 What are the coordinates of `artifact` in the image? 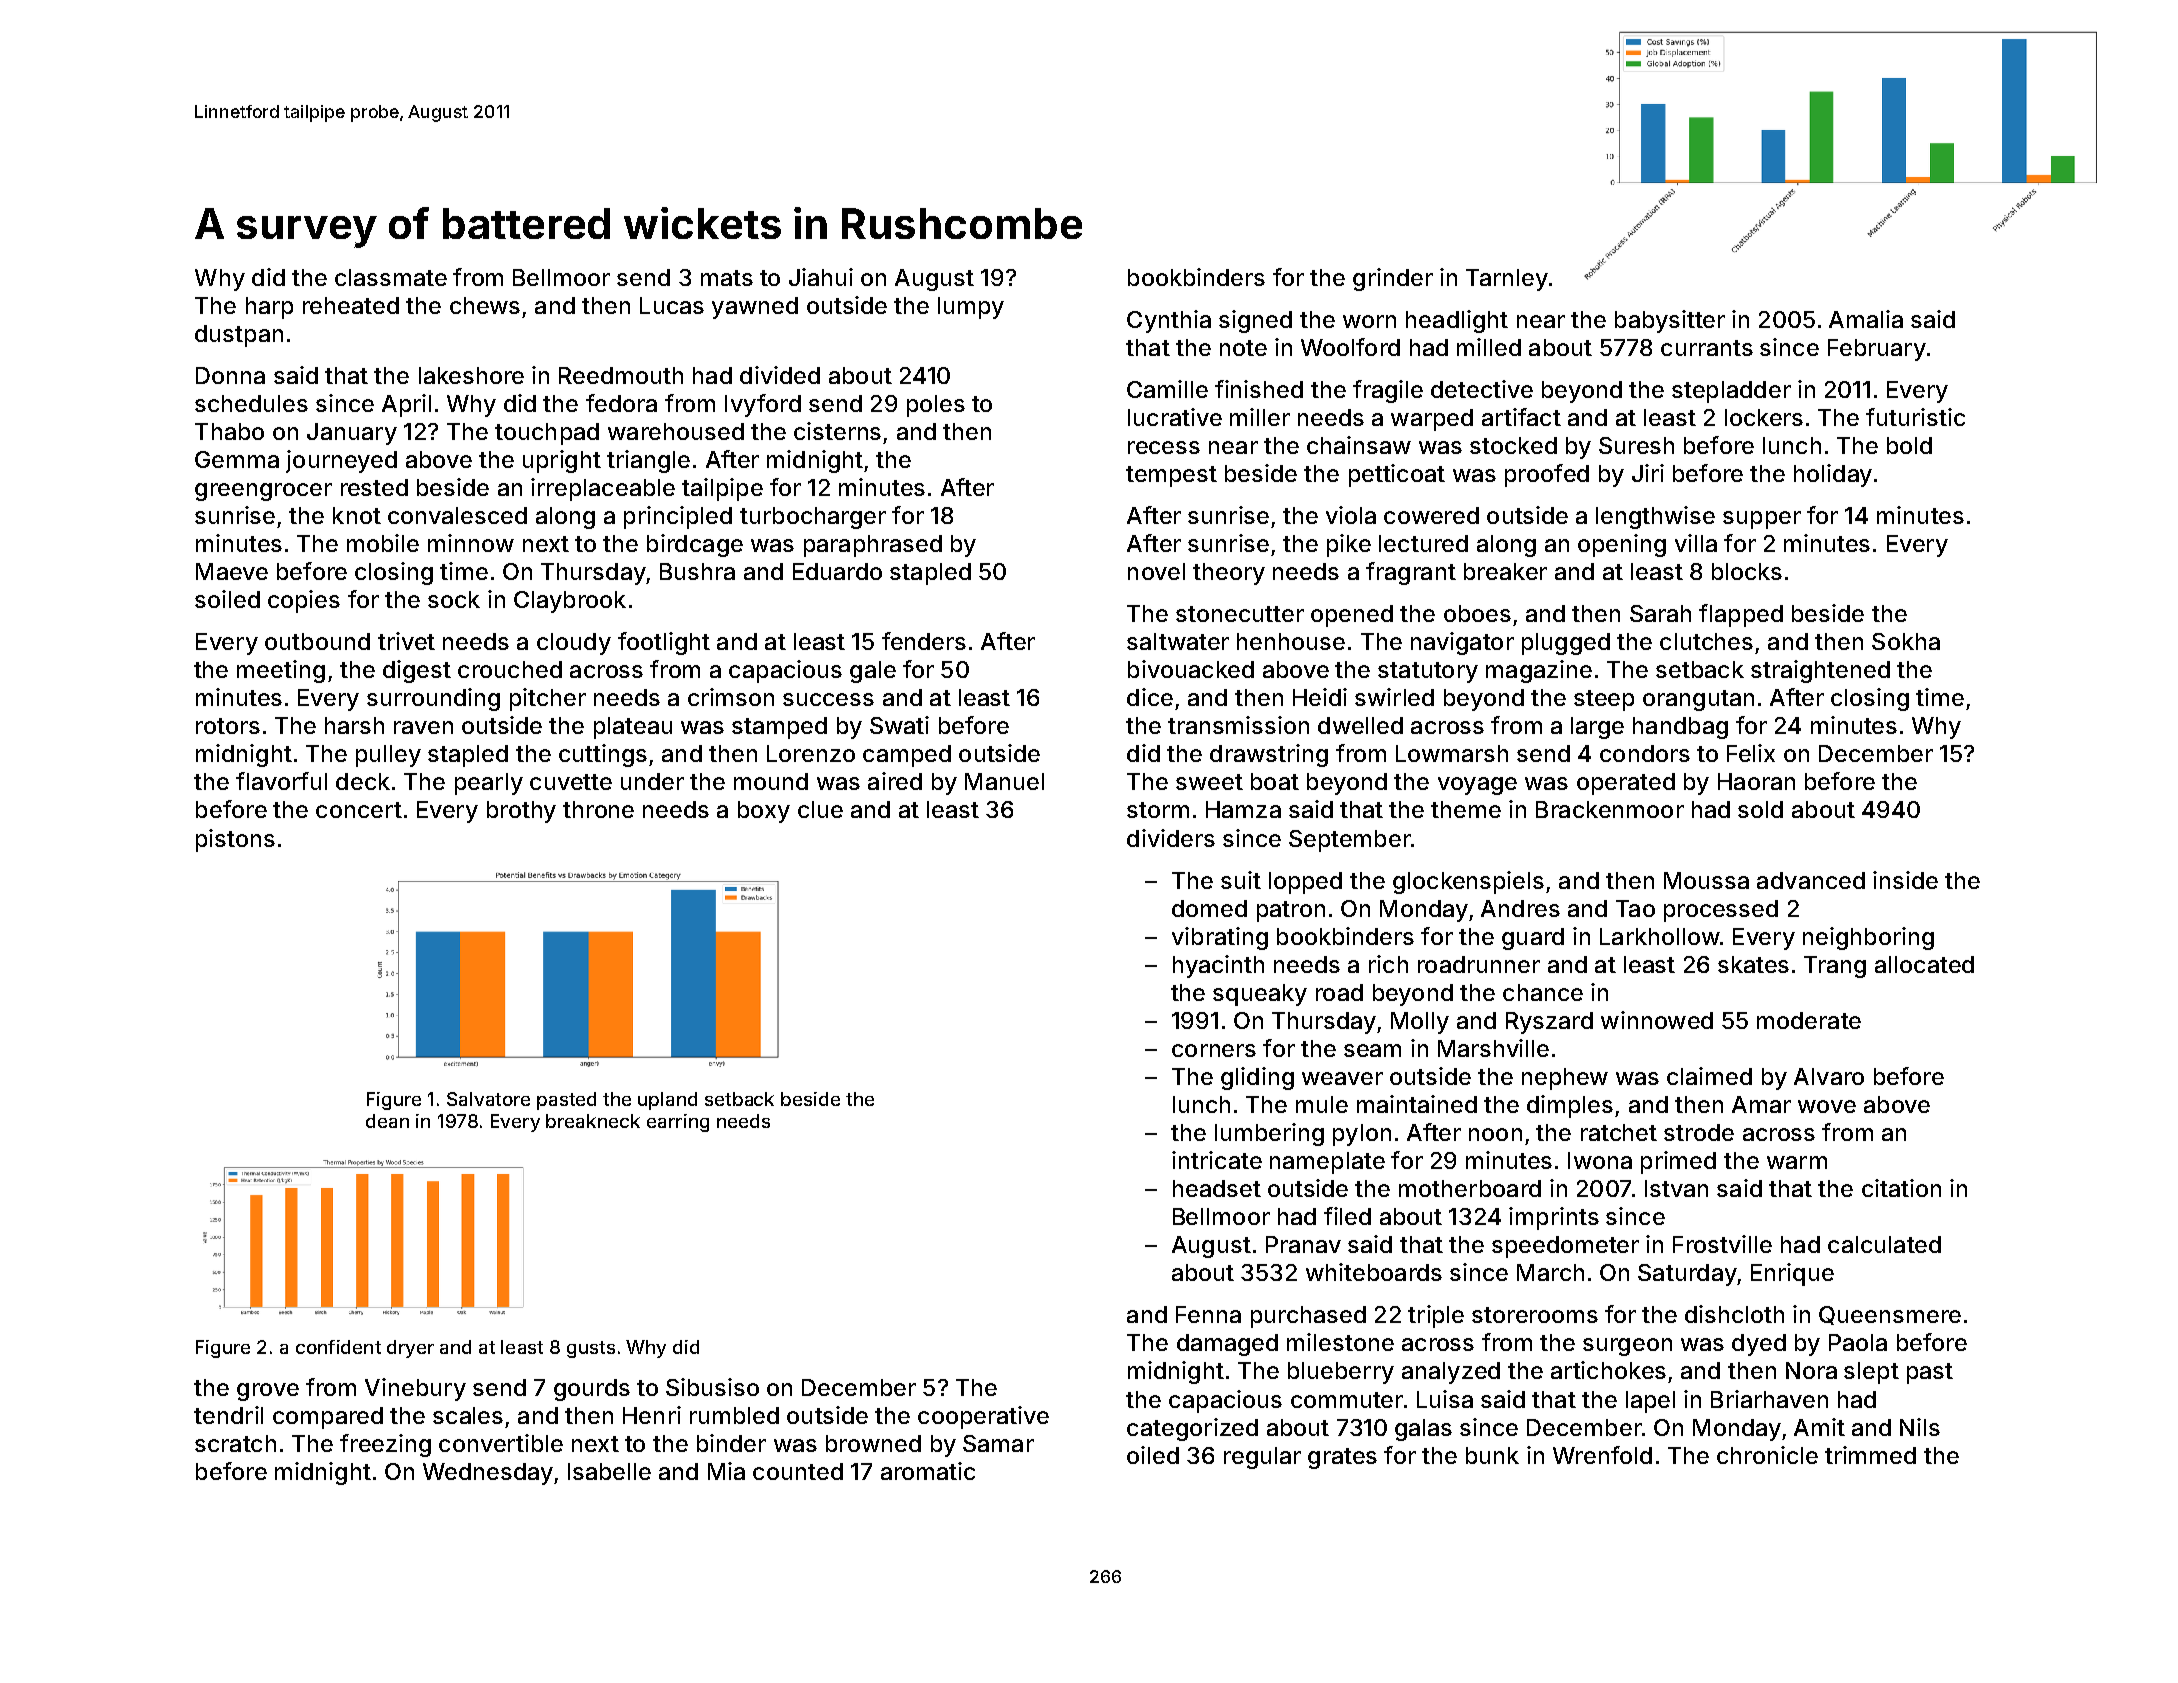 It's located at (1521, 417).
